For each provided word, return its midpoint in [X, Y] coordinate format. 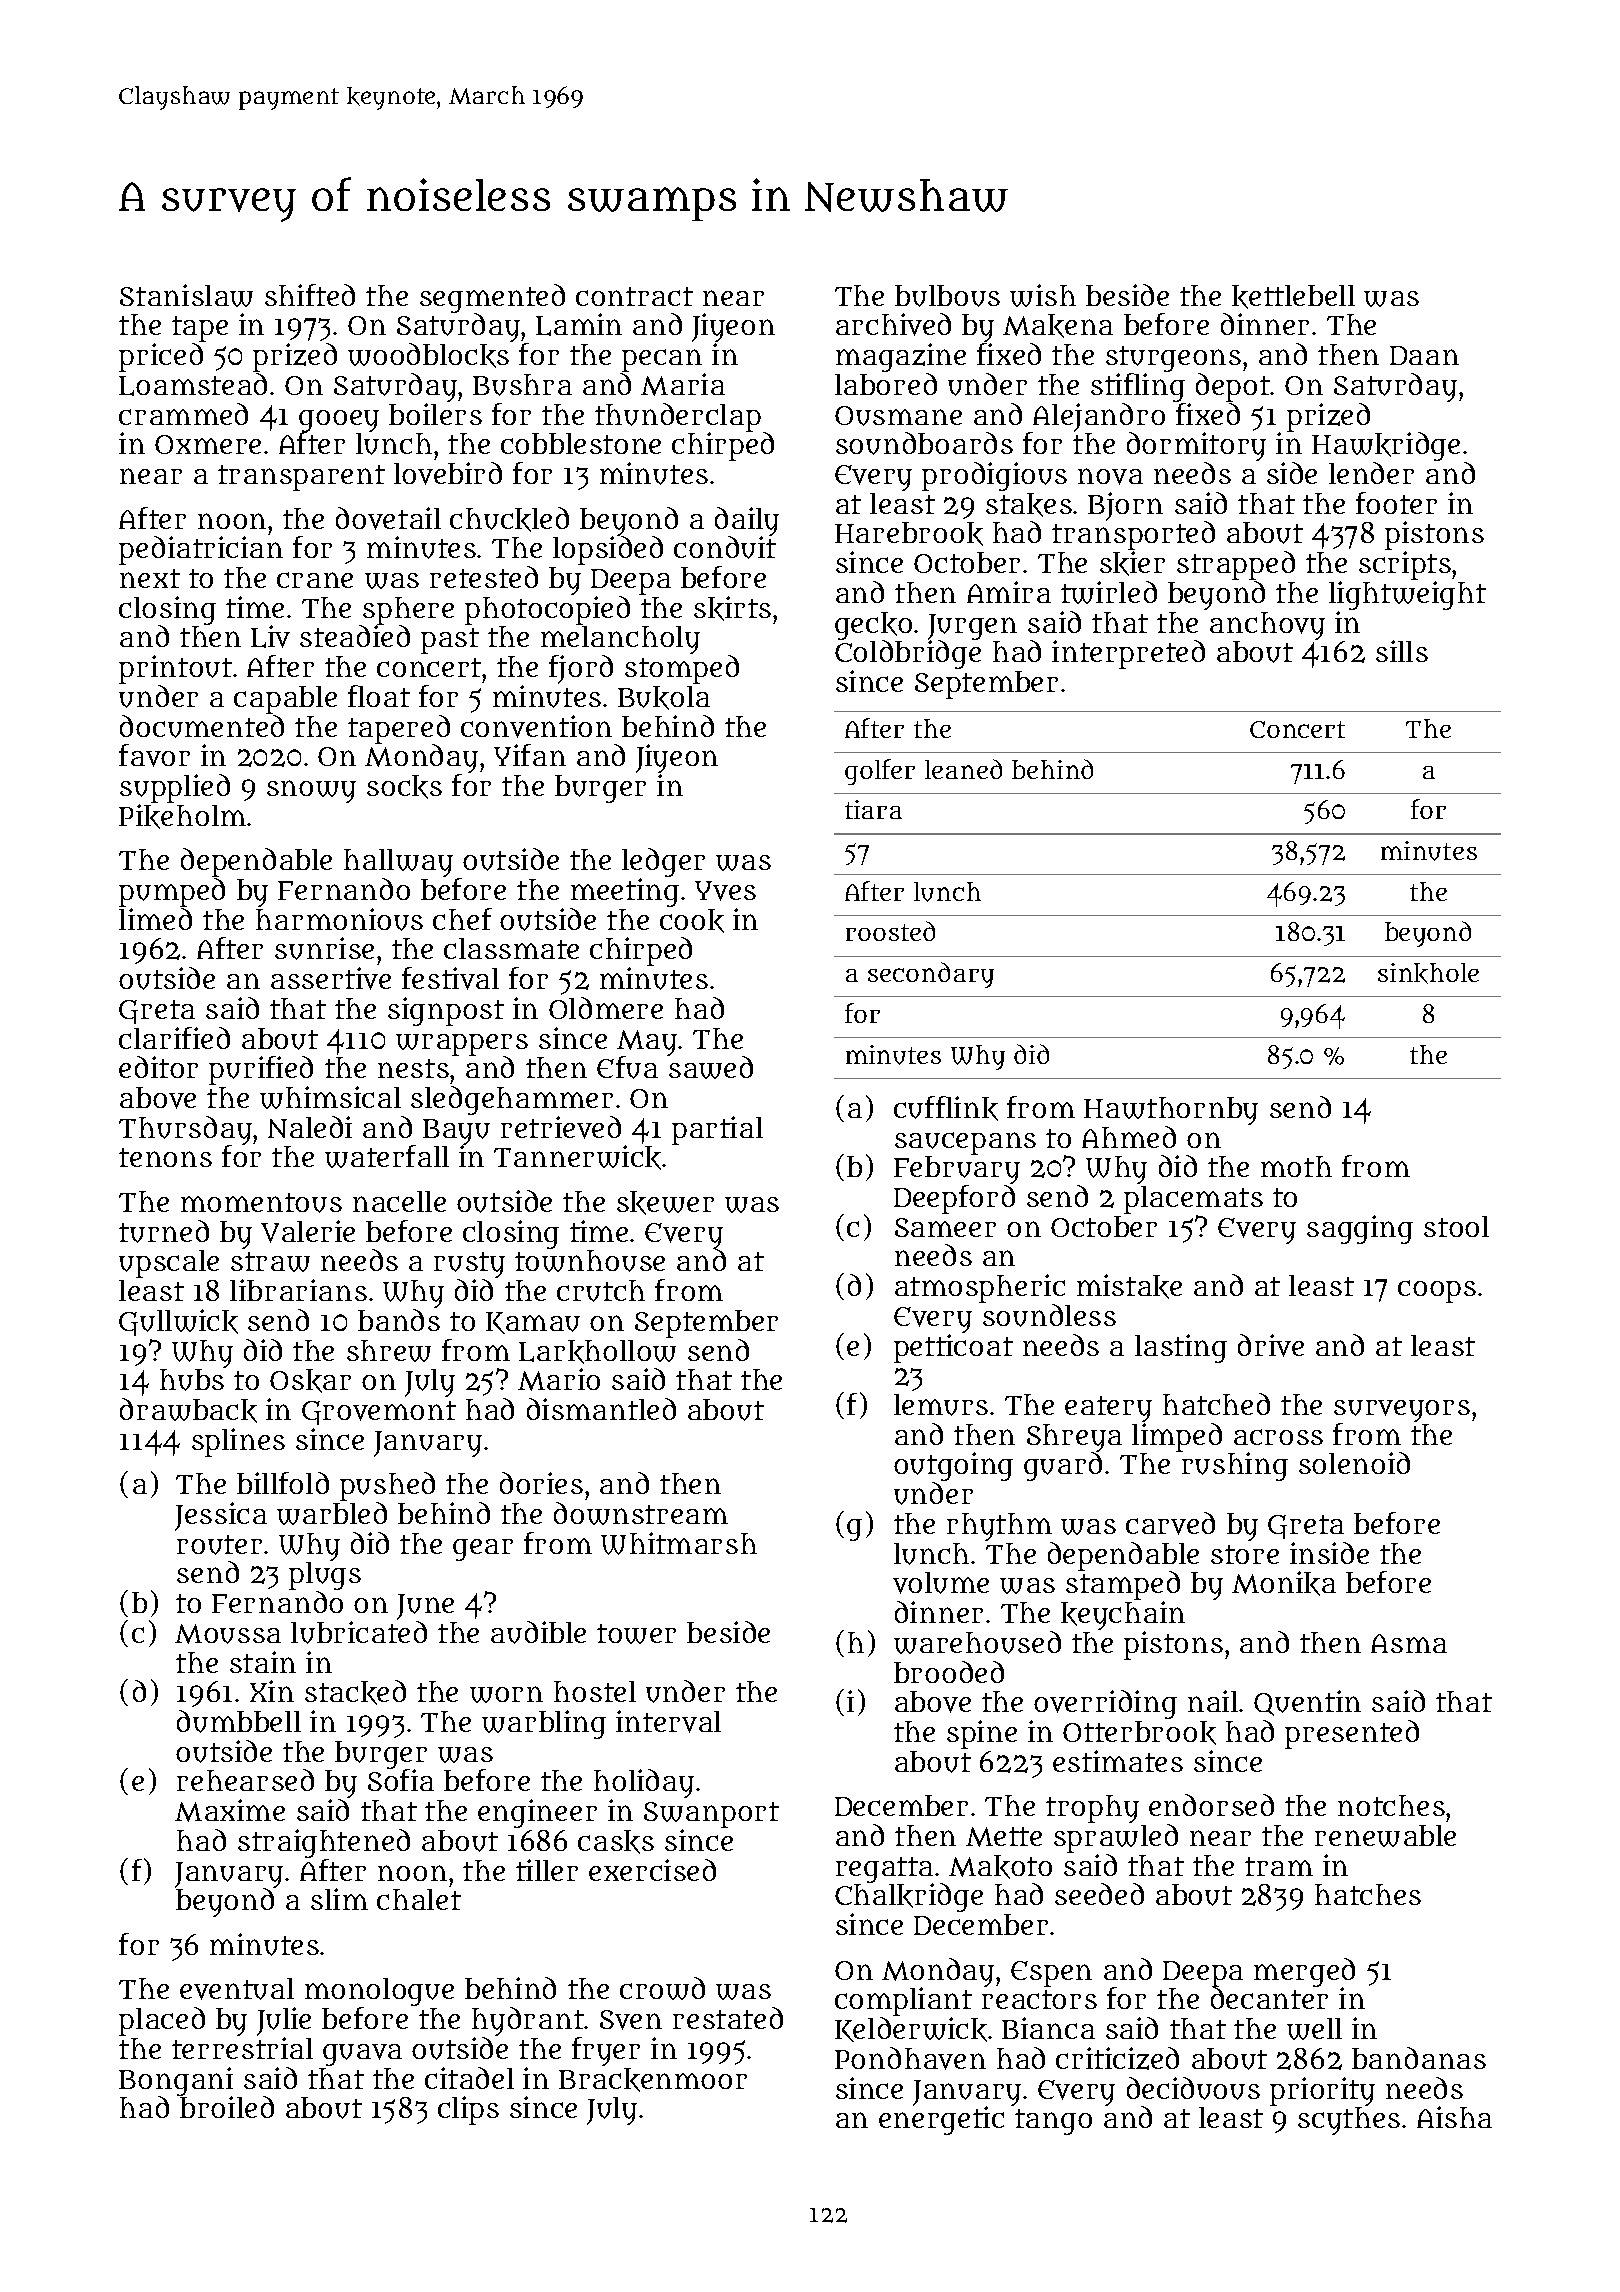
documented [202, 726]
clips [468, 2110]
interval [668, 1721]
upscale [169, 1264]
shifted [310, 295]
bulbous [947, 296]
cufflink [946, 1108]
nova [1110, 476]
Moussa [228, 1634]
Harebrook [909, 534]
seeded [1099, 1894]
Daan [1424, 355]
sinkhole [1428, 973]
